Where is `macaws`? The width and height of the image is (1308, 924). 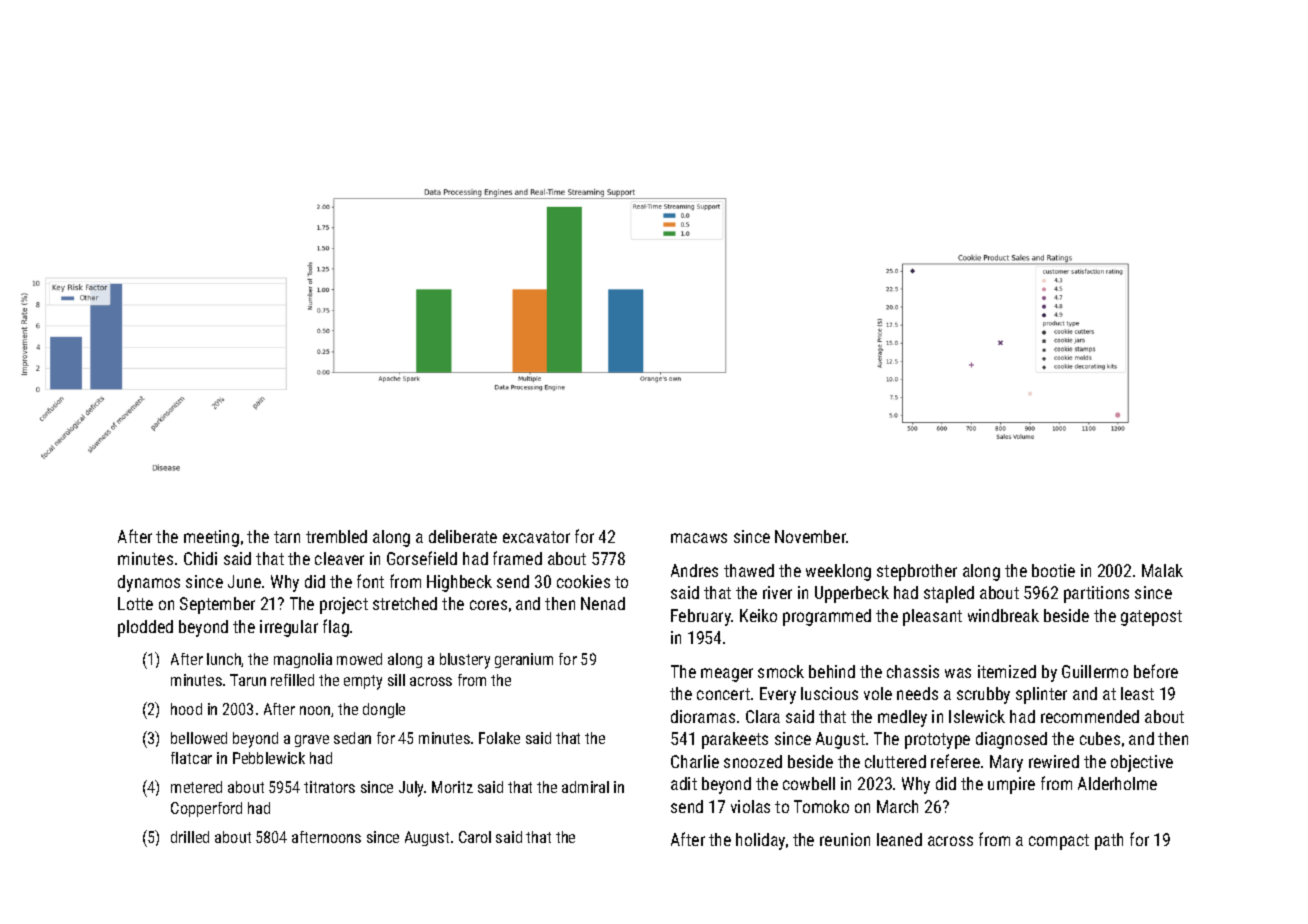 macaws is located at coordinates (699, 538).
